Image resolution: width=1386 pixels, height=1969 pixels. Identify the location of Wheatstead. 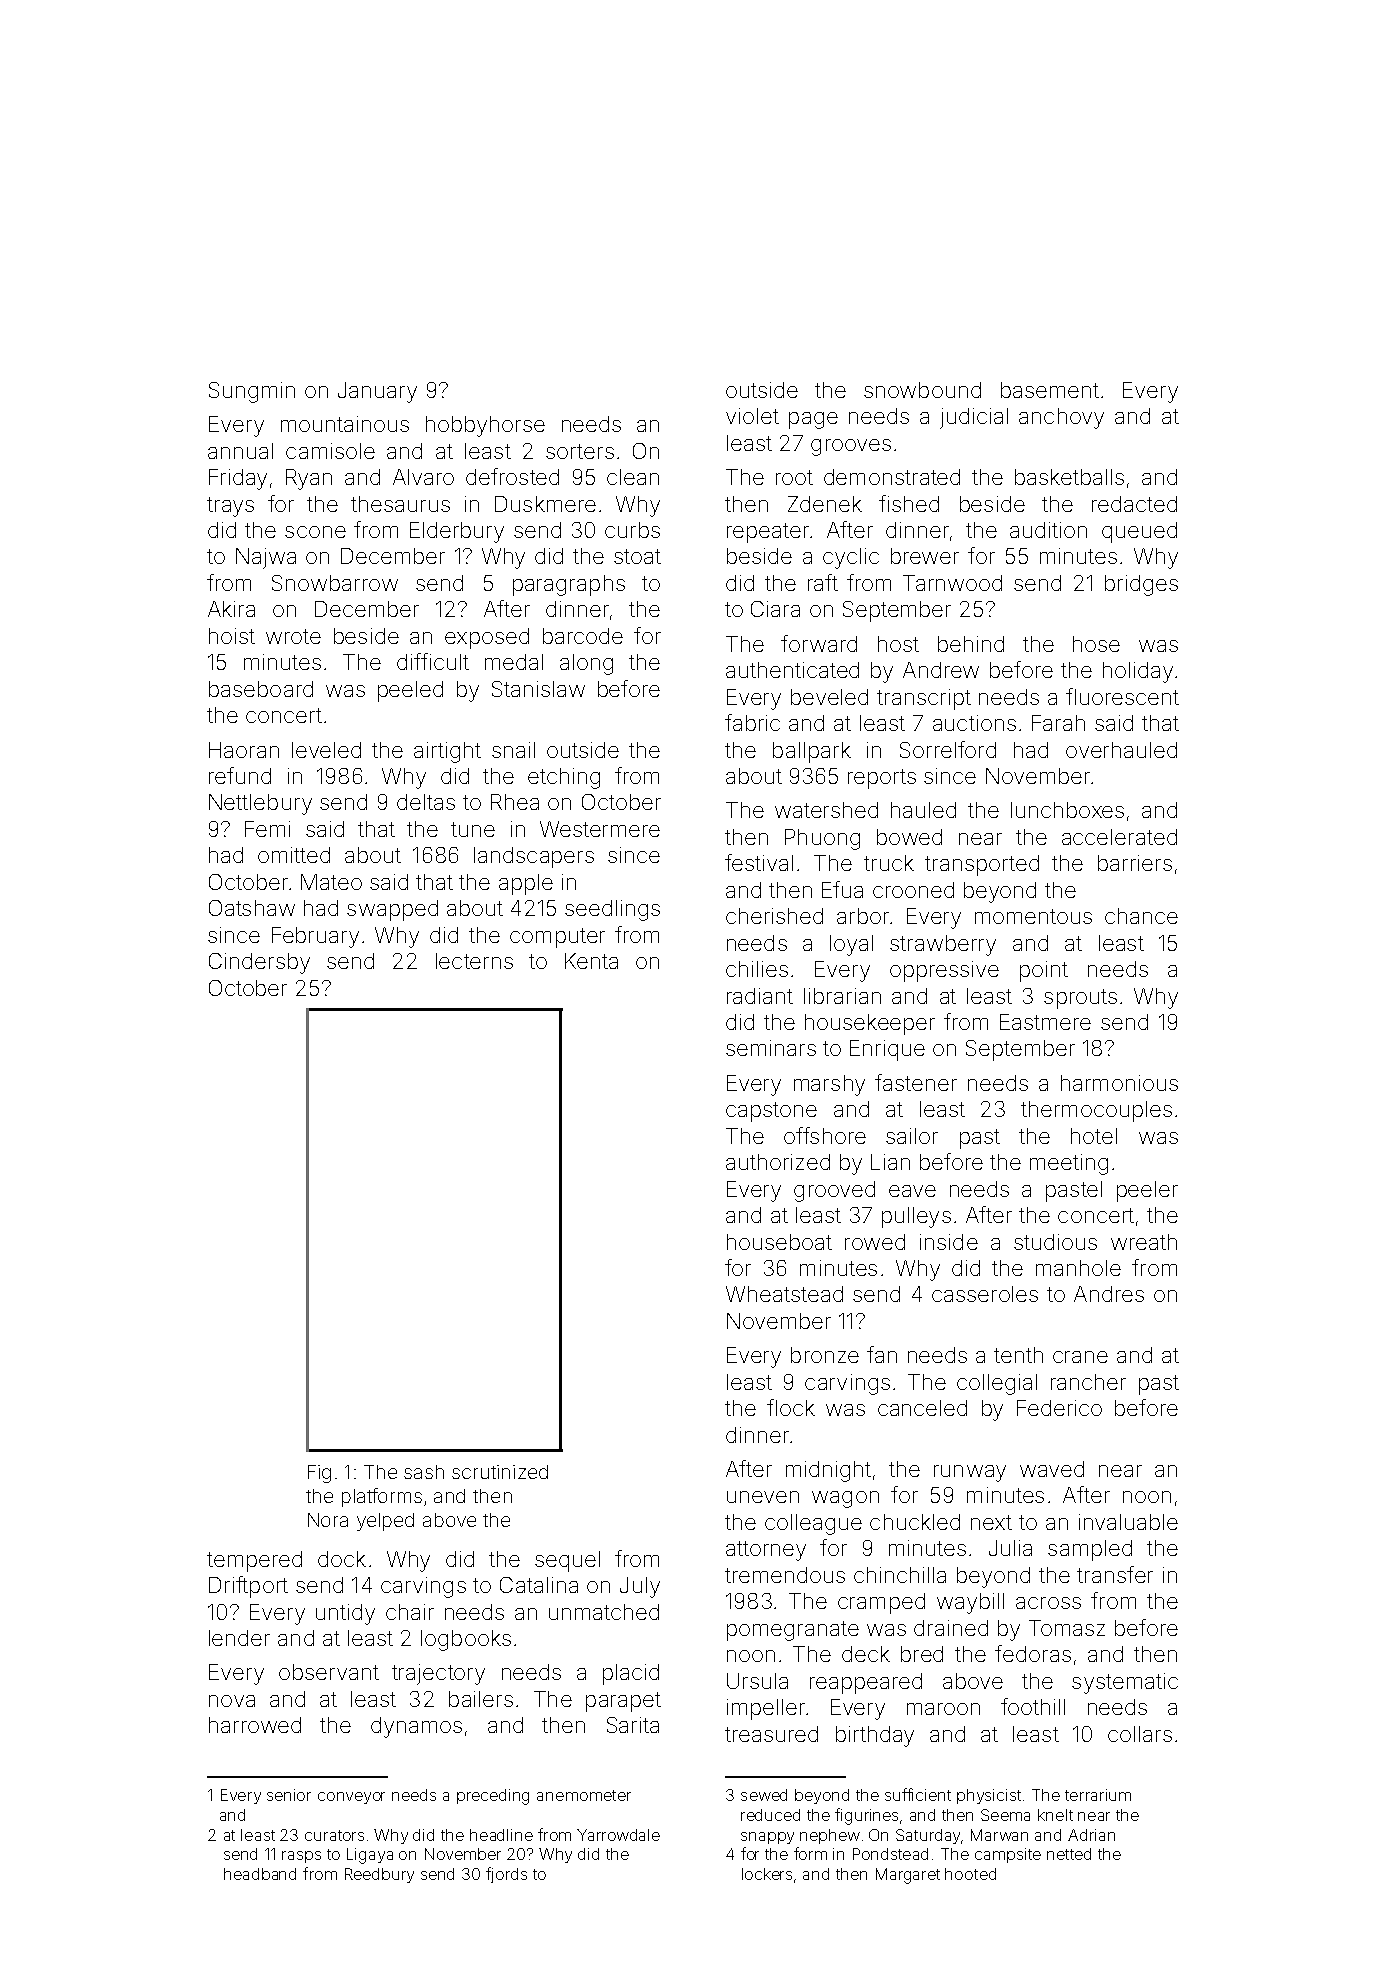
(784, 1294).
